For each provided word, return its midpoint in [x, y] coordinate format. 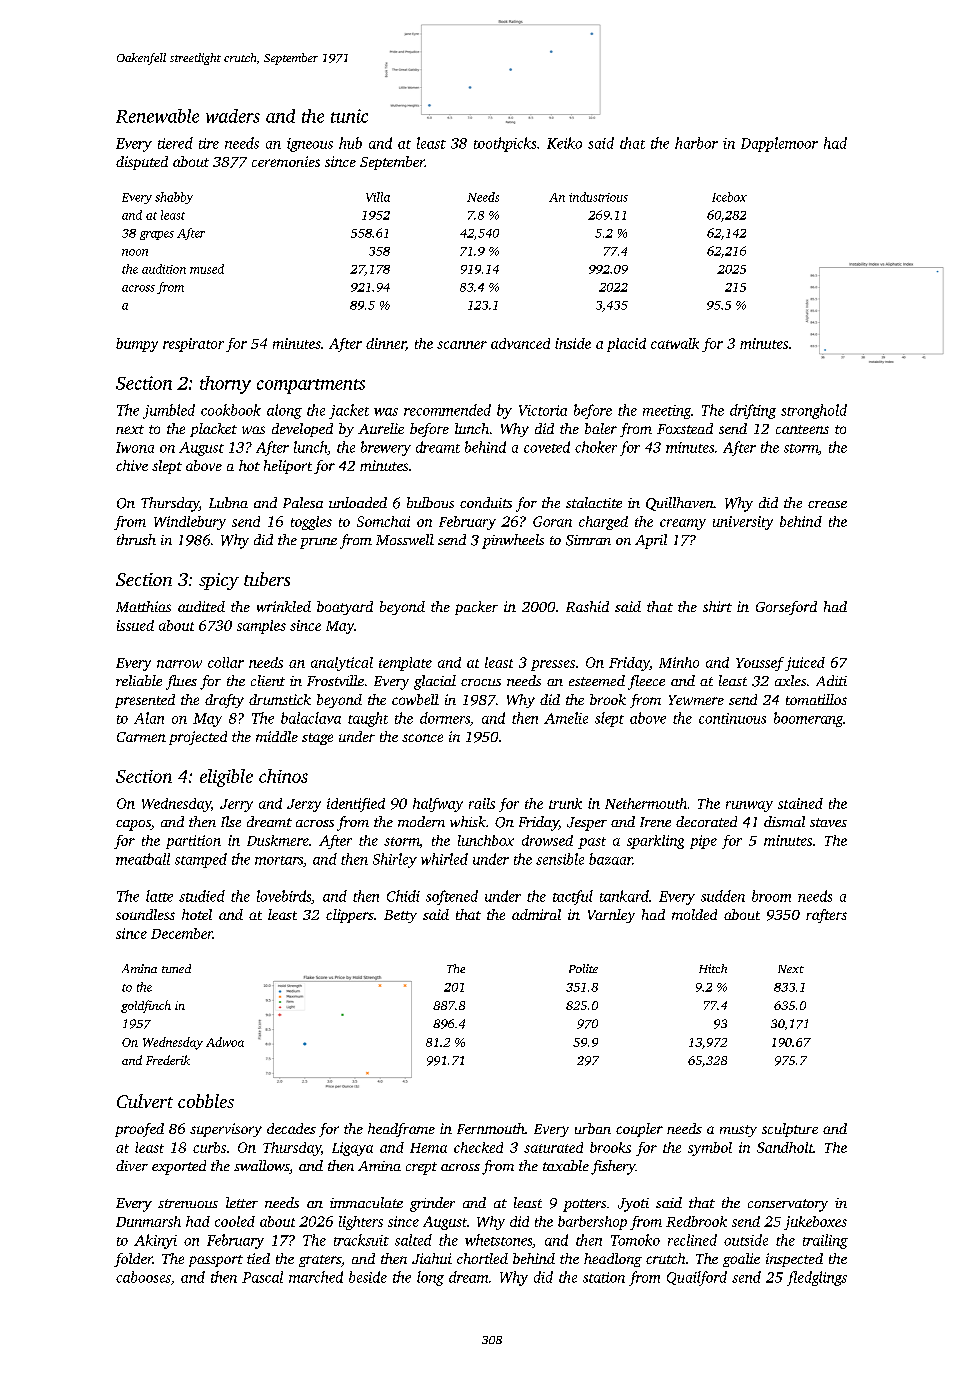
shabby [174, 198]
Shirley [395, 860]
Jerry [236, 805]
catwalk [675, 343]
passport [216, 1261]
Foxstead [685, 428]
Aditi [831, 680]
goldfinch [146, 1006]
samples [261, 627]
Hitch [713, 968]
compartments [311, 386]
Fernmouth [491, 1128]
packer [476, 608]
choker [596, 447]
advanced [520, 343]
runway [749, 806]
